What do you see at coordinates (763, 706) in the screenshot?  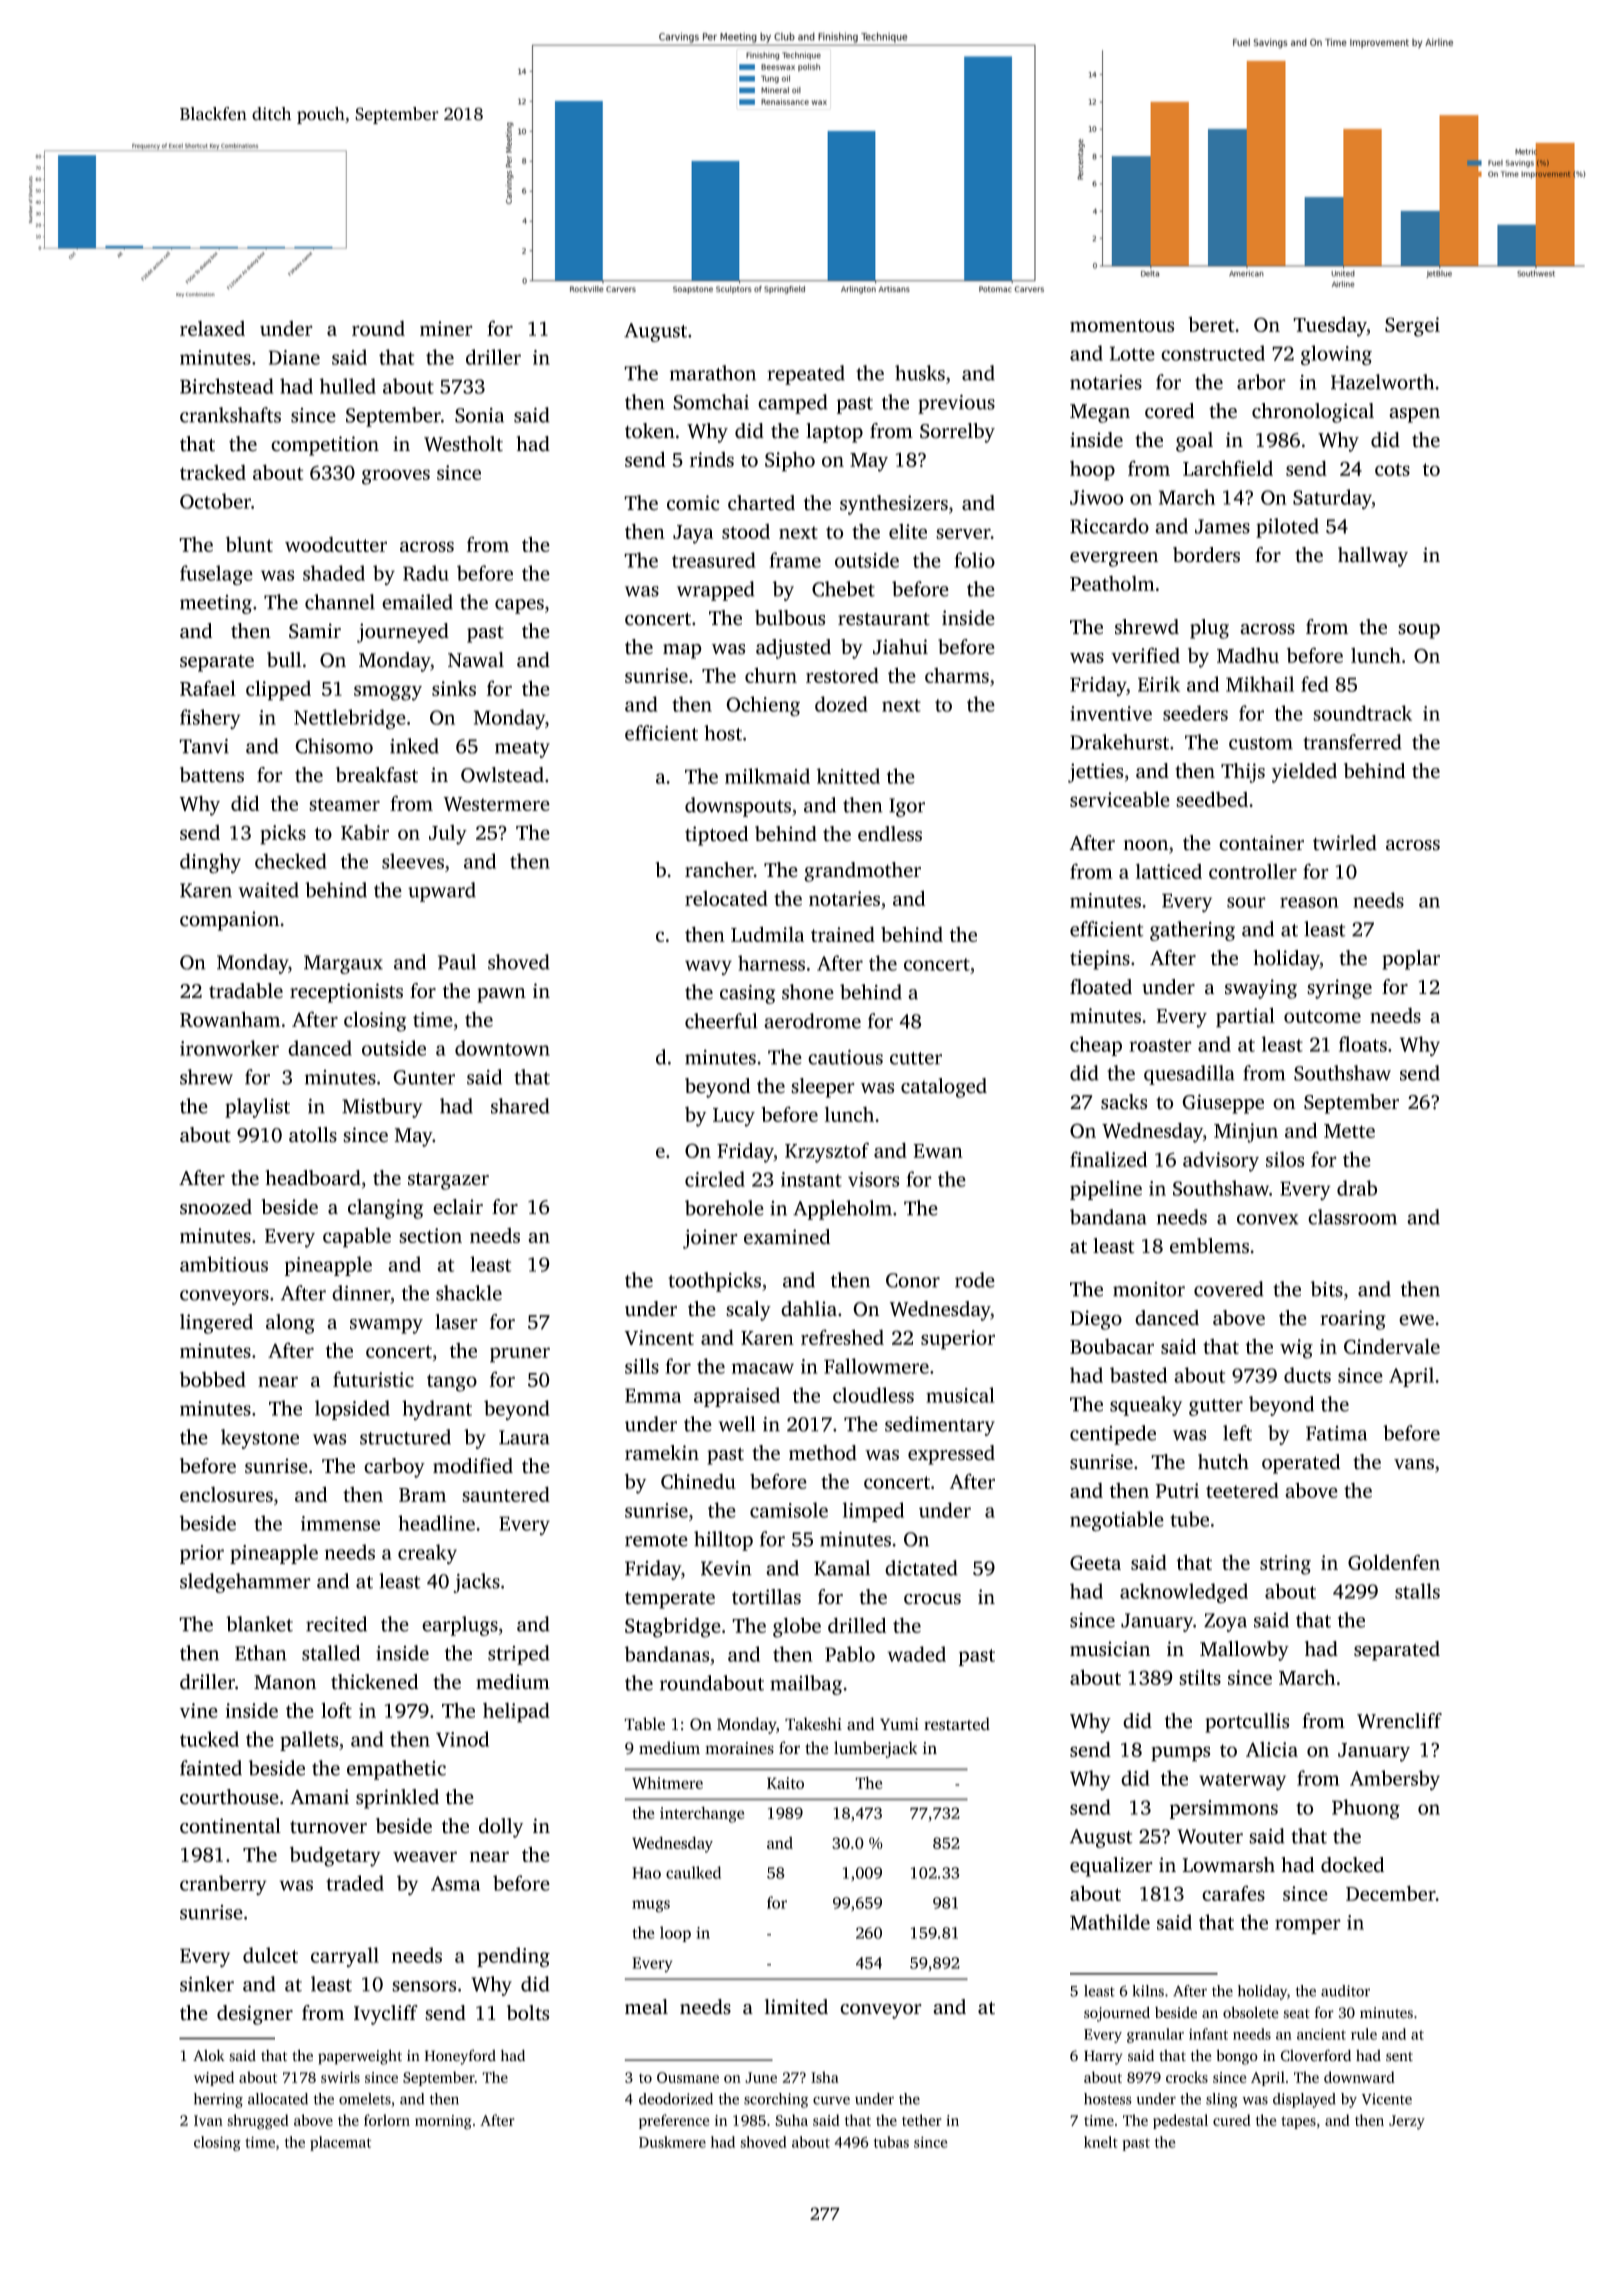 I see `Ochieng` at bounding box center [763, 706].
